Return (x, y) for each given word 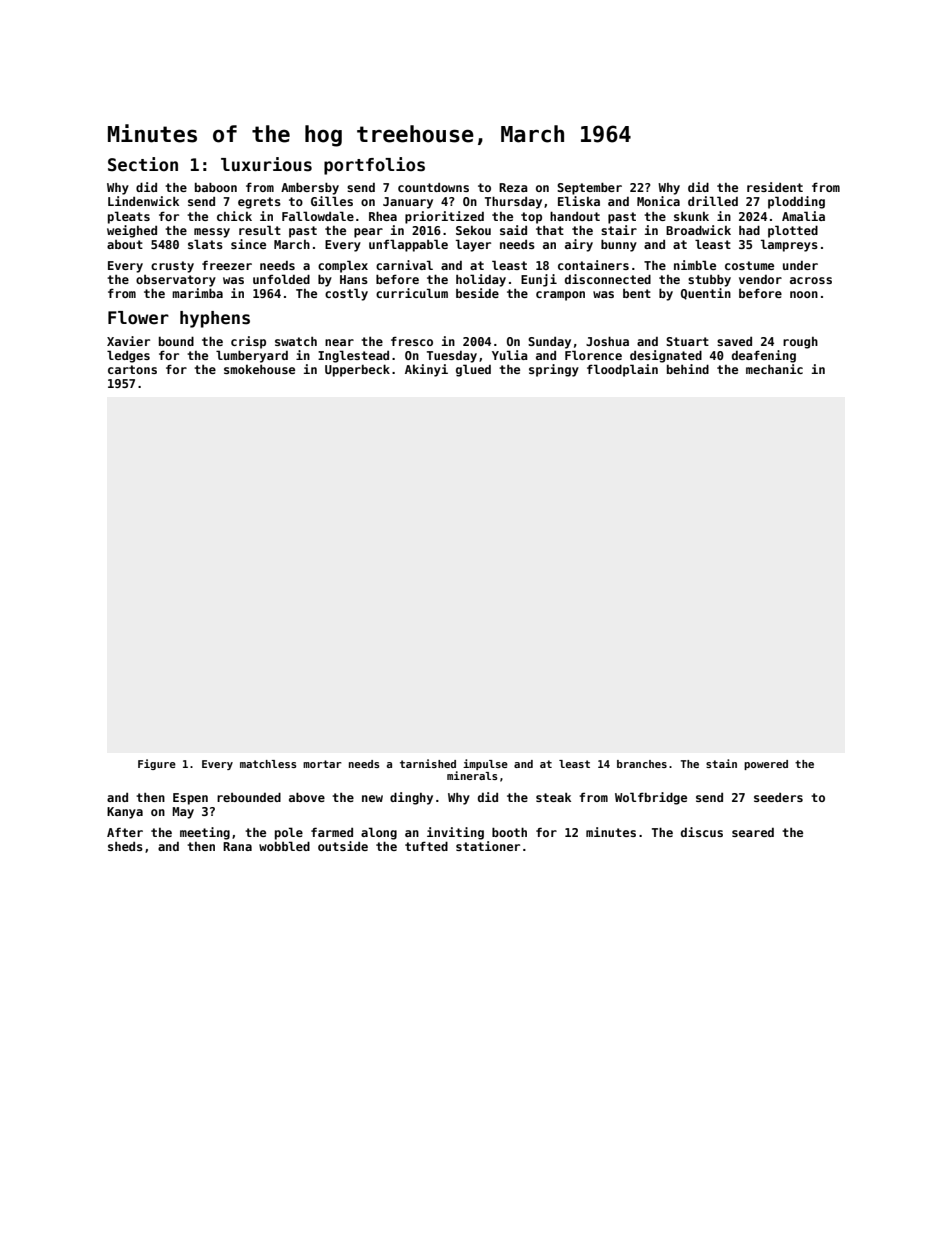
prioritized (444, 217)
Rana (237, 846)
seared (753, 832)
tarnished (428, 763)
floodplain (622, 370)
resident (775, 187)
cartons (132, 369)
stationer (488, 846)
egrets (259, 203)
